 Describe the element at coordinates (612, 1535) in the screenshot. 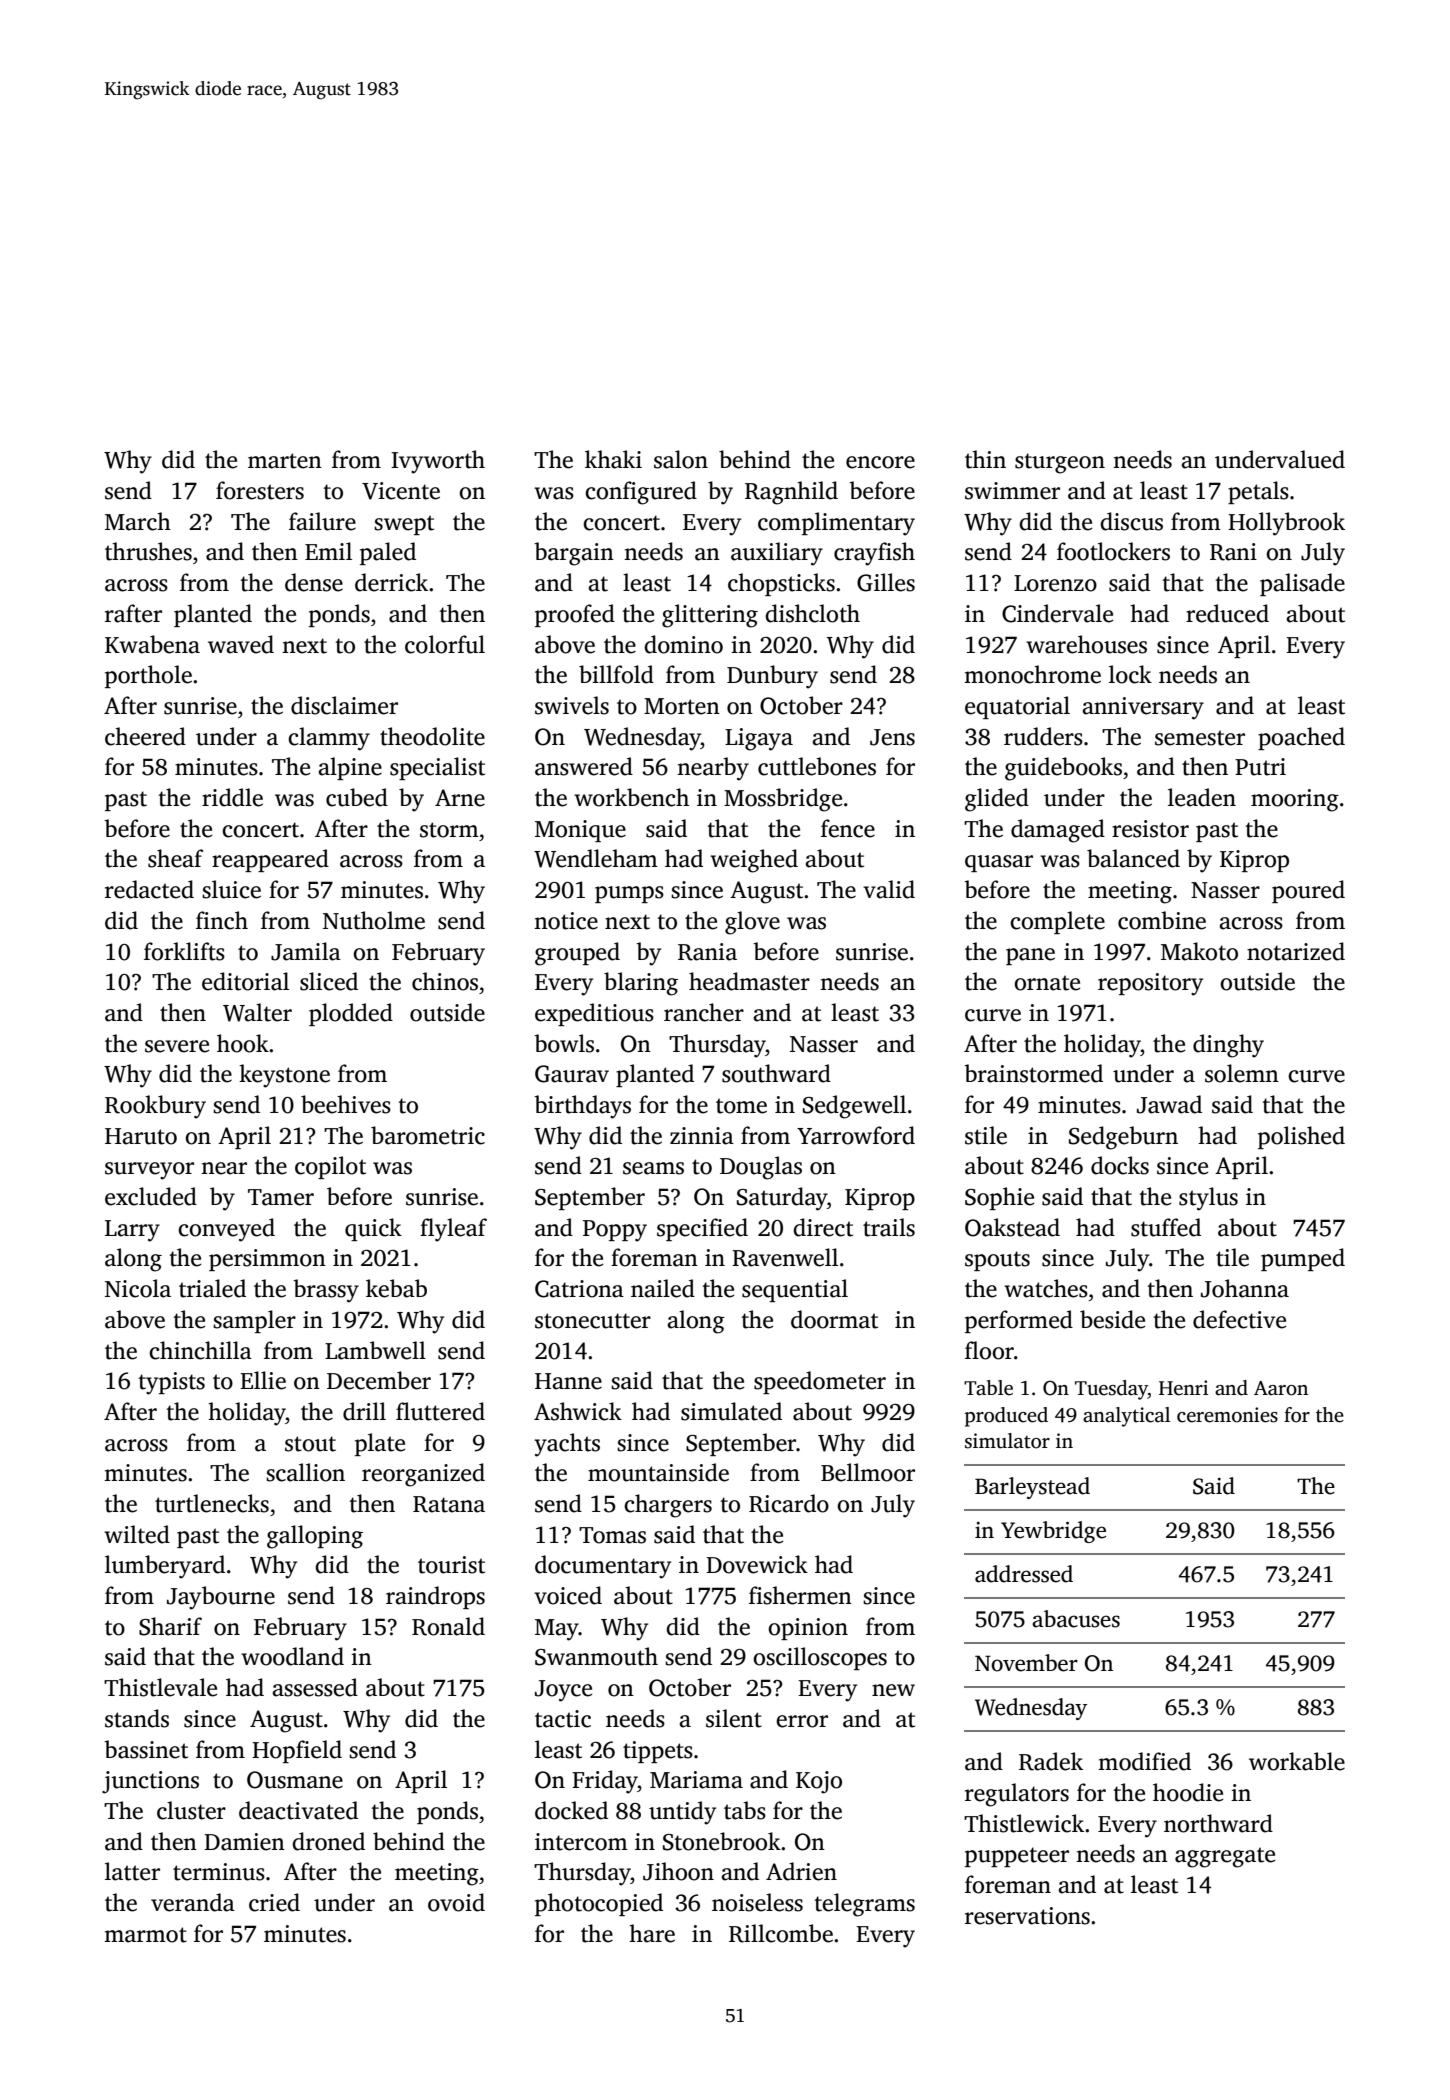

I see `Tomas` at that location.
